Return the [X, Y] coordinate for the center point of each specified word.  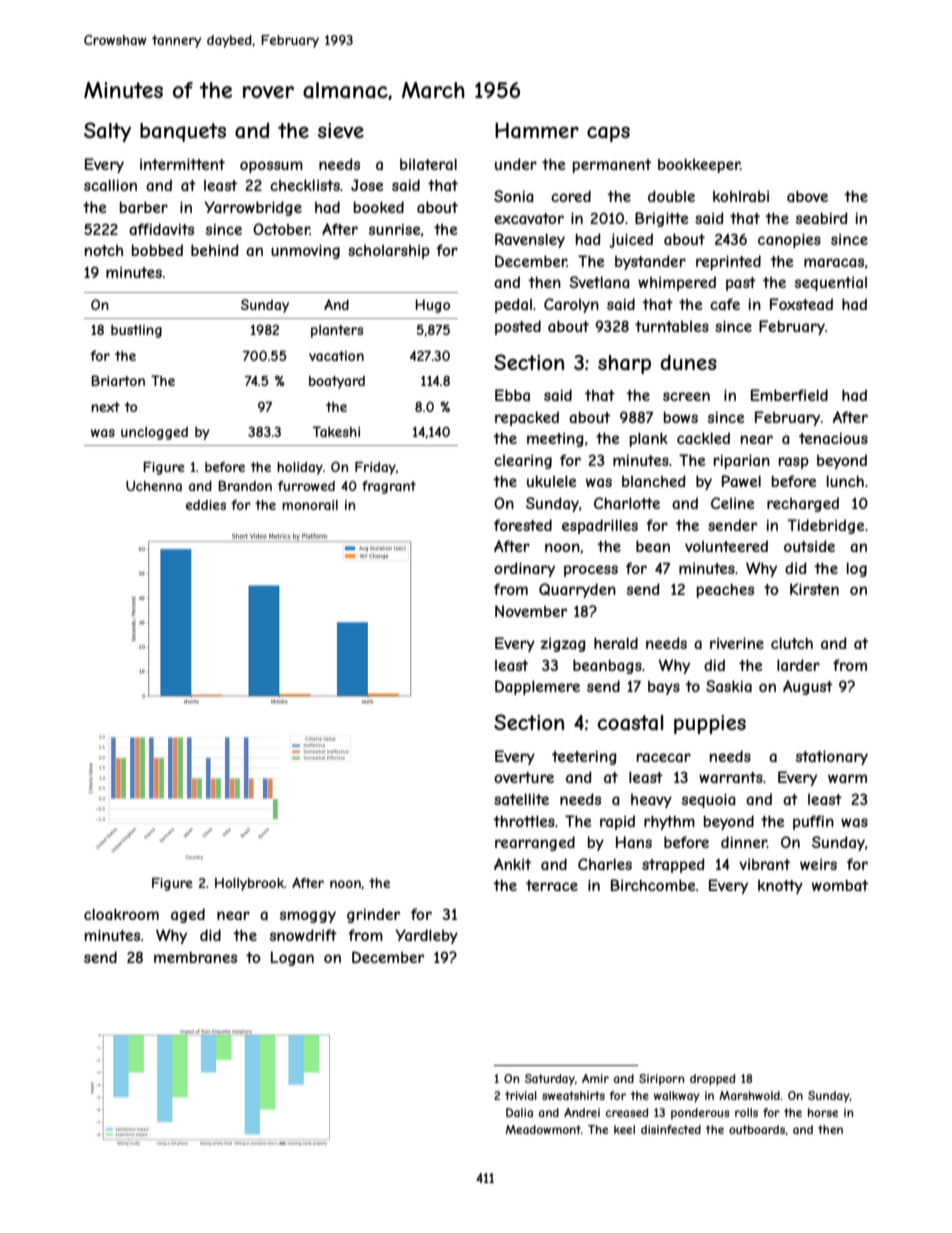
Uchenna [154, 486]
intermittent [182, 164]
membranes [195, 957]
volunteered [726, 546]
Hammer [537, 130]
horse [823, 1112]
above [807, 196]
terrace [552, 885]
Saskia [729, 686]
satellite [521, 799]
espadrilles [600, 526]
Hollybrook [249, 884]
